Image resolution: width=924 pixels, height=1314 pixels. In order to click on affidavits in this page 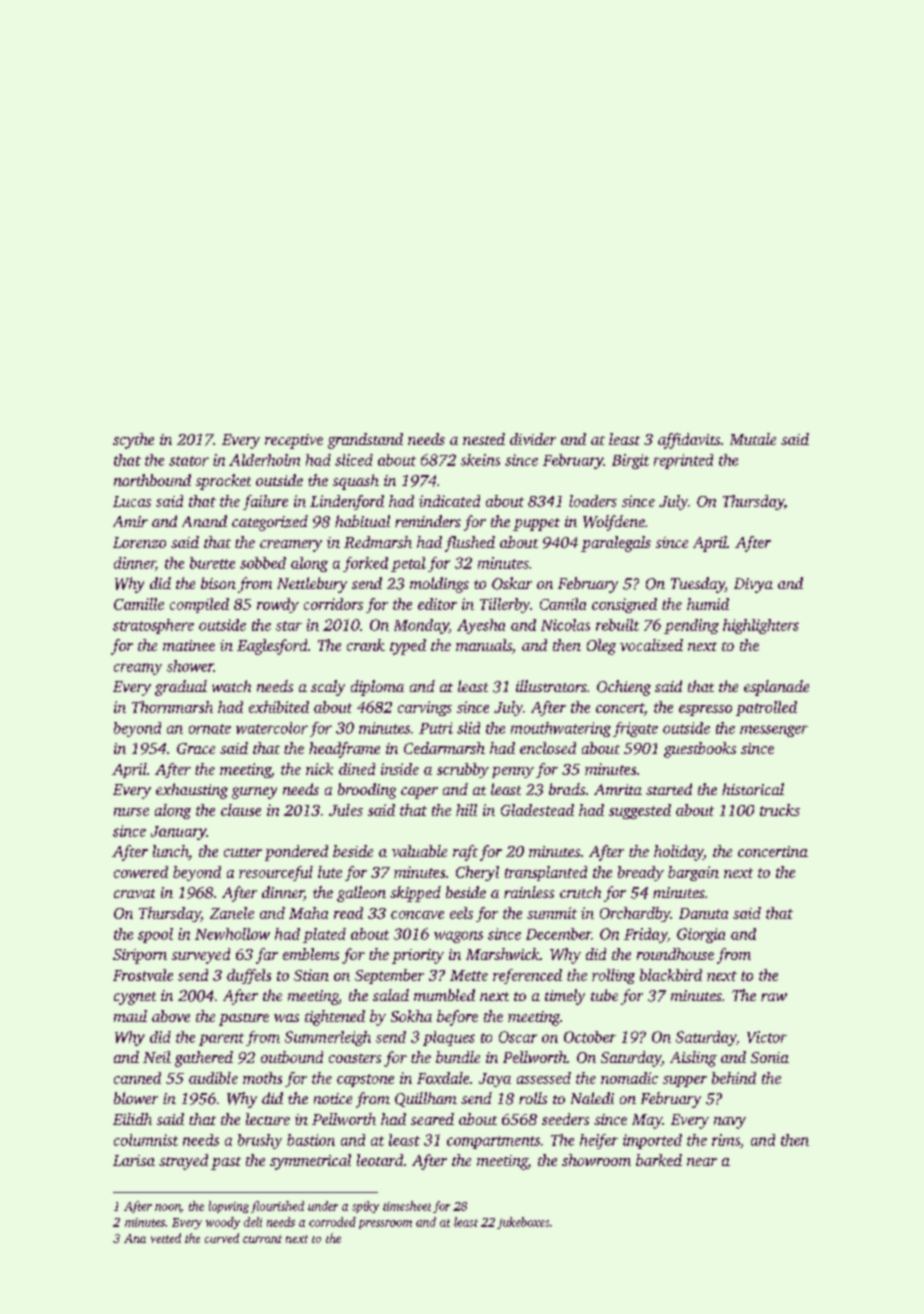, I will do `click(689, 441)`.
